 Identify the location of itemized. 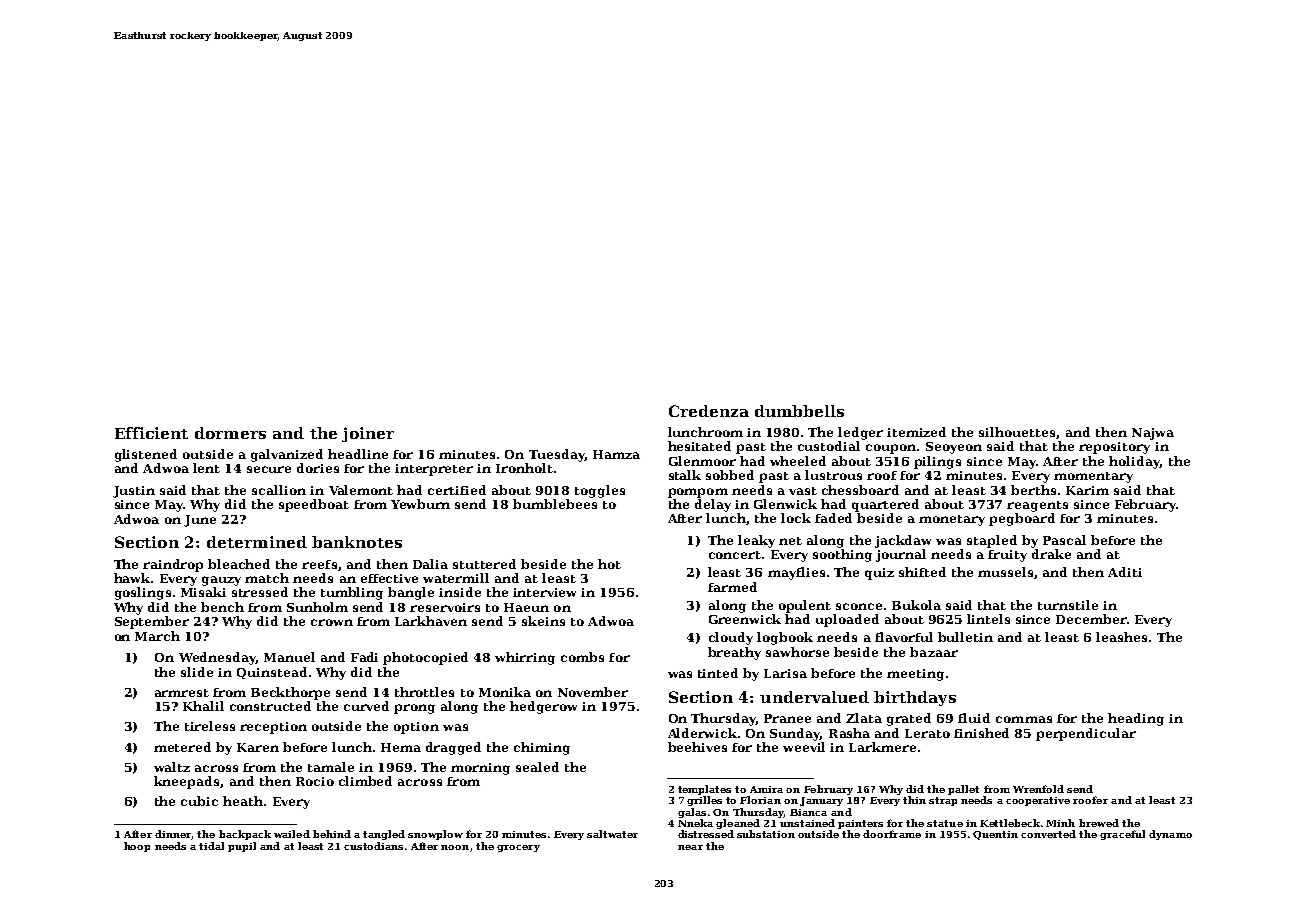
(916, 432).
